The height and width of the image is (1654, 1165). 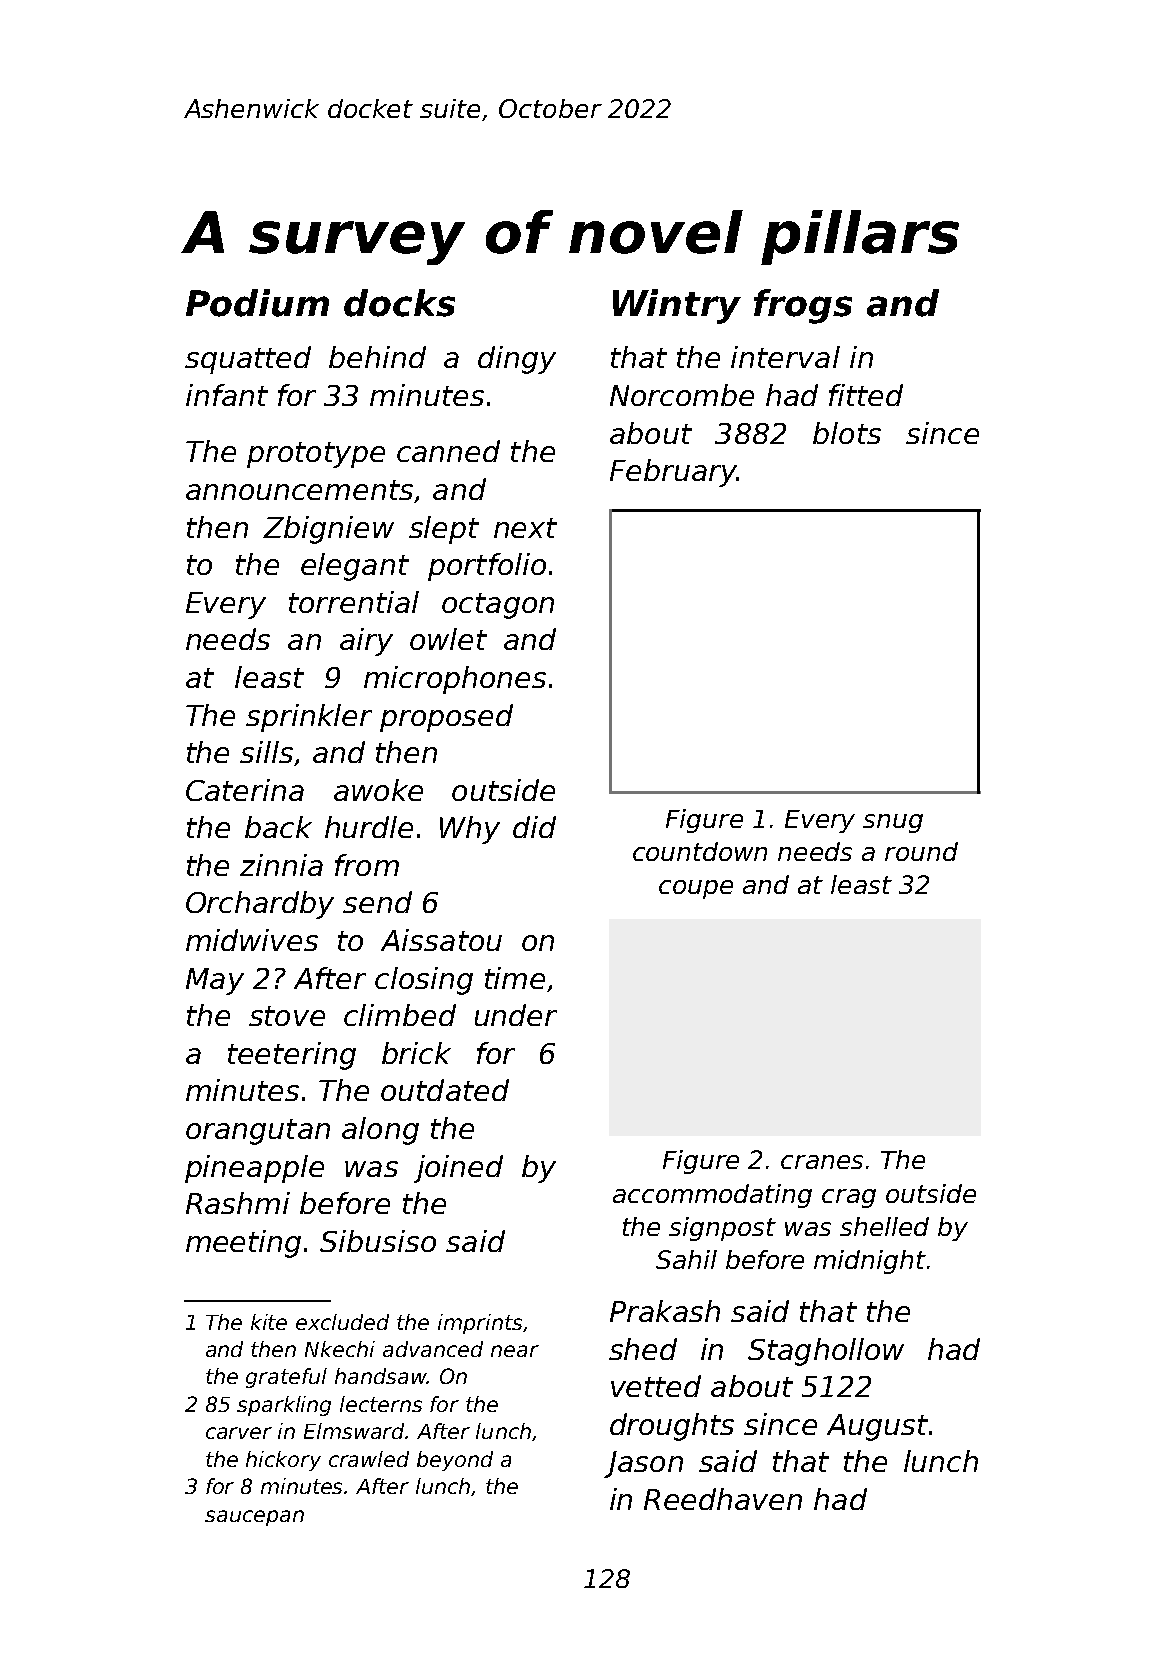 I want to click on frogs, so click(x=803, y=306).
